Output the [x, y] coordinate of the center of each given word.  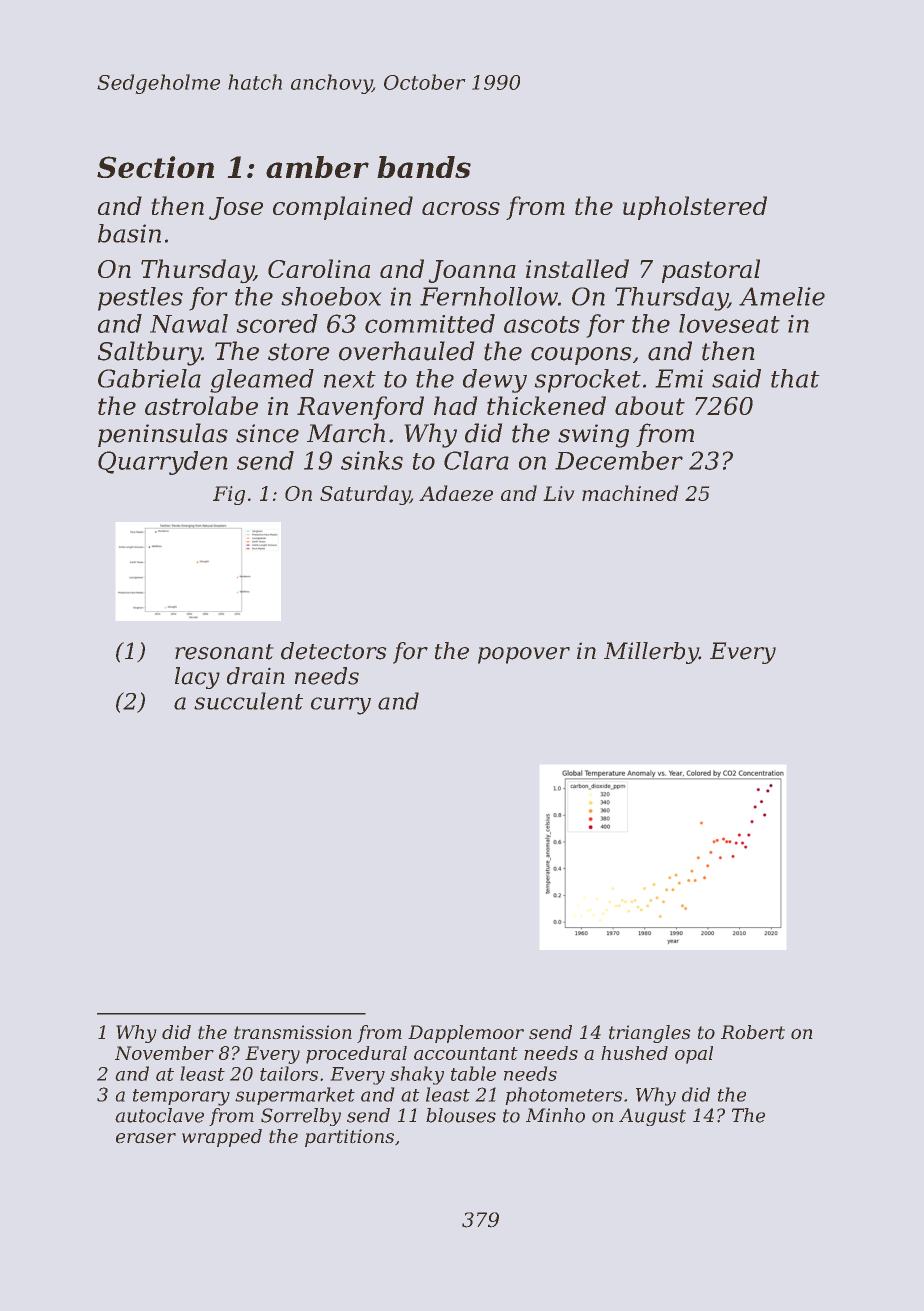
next [350, 379]
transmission [293, 1032]
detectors [334, 651]
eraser [146, 1138]
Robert [753, 1032]
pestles [140, 299]
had [456, 405]
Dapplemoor [466, 1034]
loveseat [729, 323]
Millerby [651, 653]
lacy [197, 678]
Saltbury [149, 353]
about [650, 405]
